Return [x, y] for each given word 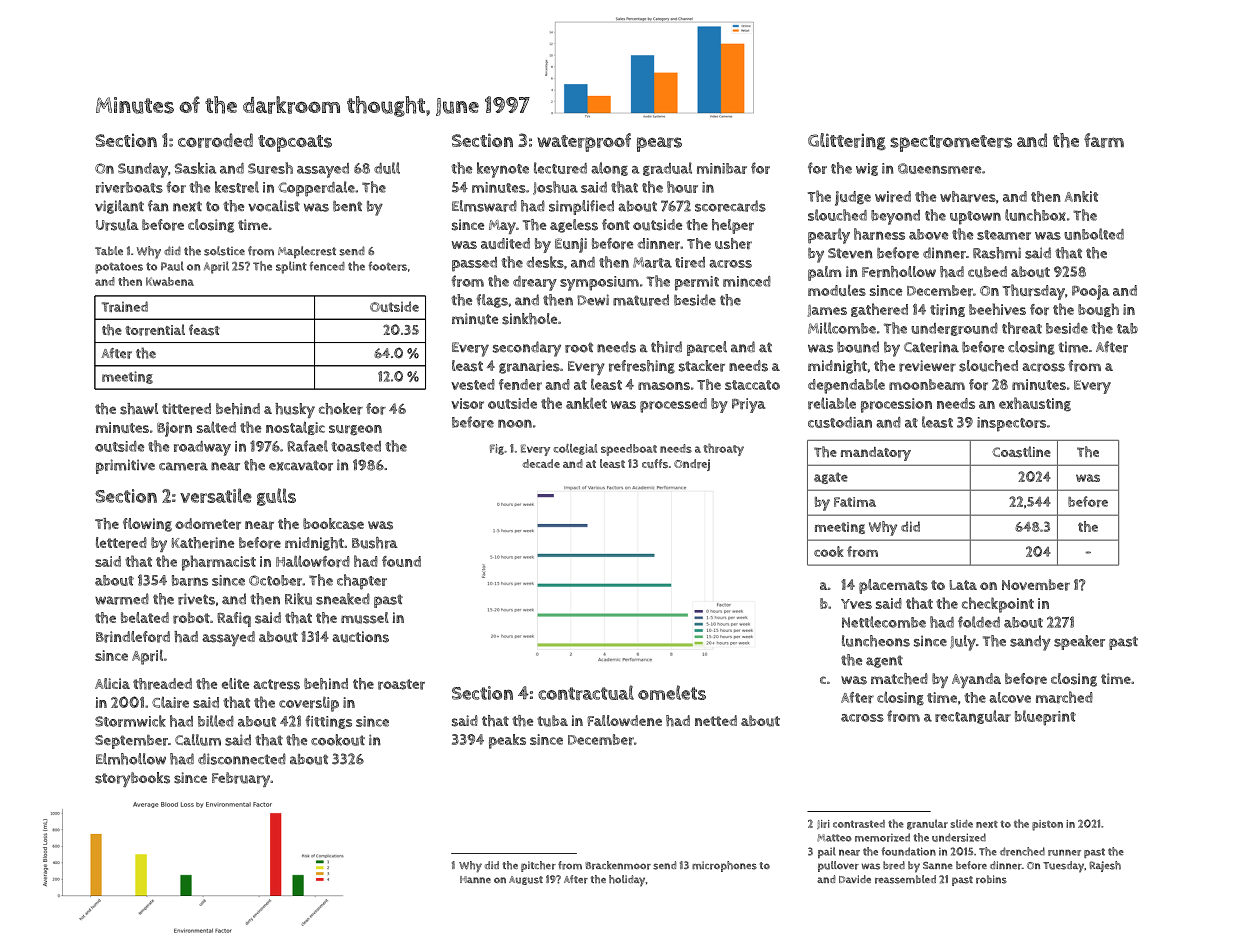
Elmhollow [131, 759]
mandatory [876, 454]
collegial [575, 449]
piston [1047, 825]
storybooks [132, 779]
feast [204, 330]
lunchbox [1035, 215]
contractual [586, 692]
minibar [722, 168]
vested [473, 384]
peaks [507, 741]
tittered [186, 409]
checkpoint [998, 605]
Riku [298, 599]
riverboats [129, 187]
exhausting [1035, 404]
